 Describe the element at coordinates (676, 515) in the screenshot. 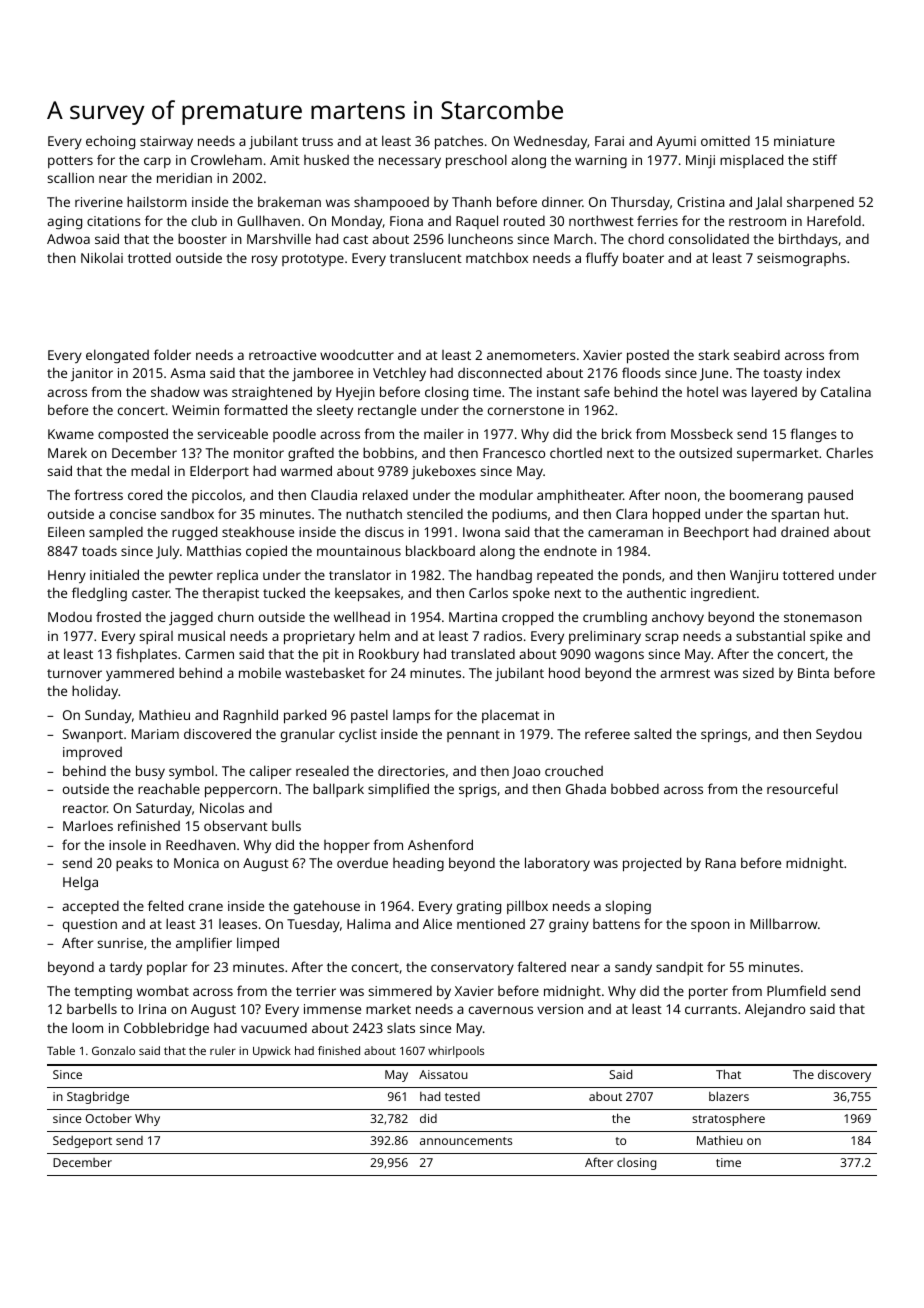

I see `hopped` at that location.
